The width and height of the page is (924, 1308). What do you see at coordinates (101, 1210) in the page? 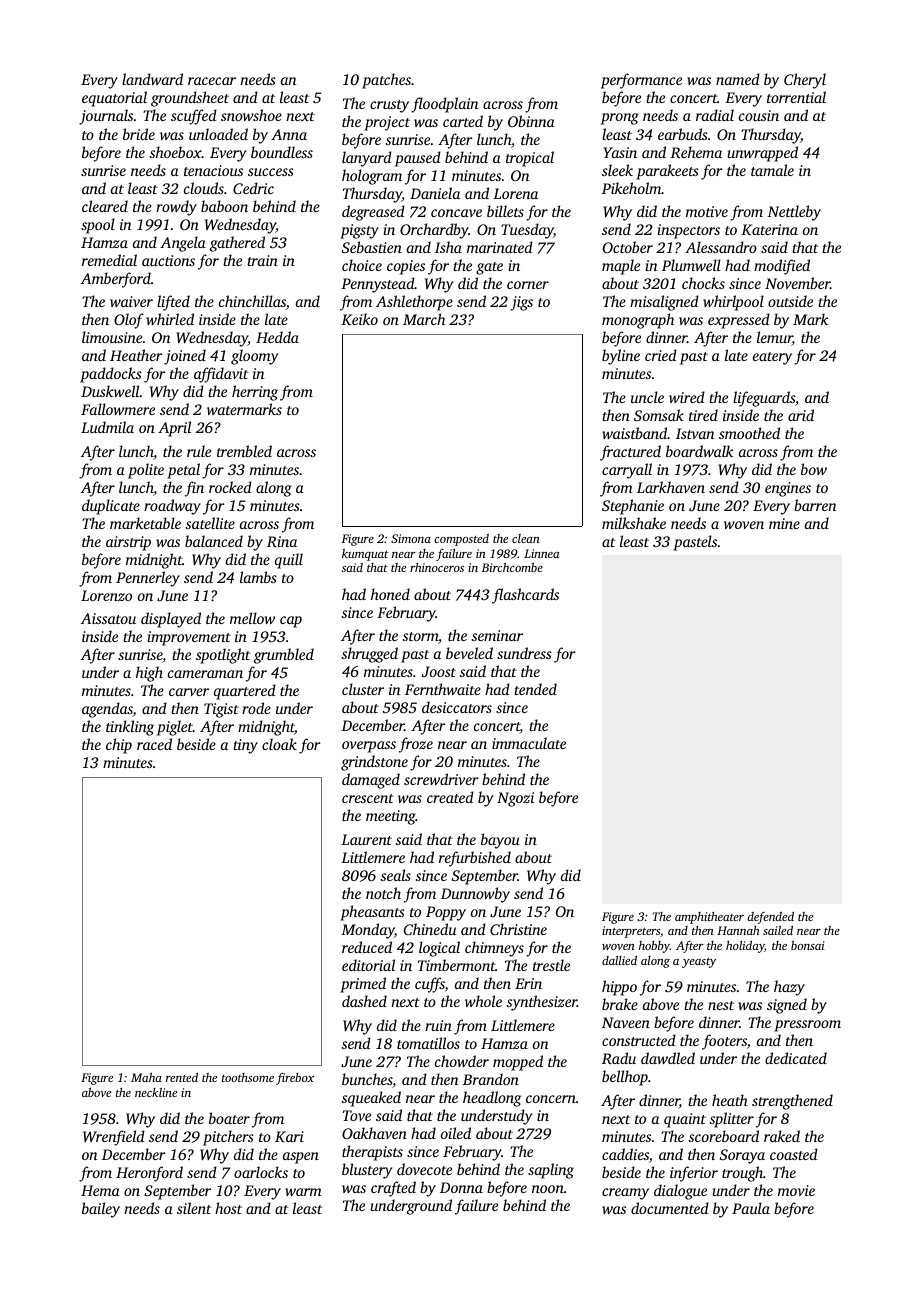
I see `bailey` at bounding box center [101, 1210].
